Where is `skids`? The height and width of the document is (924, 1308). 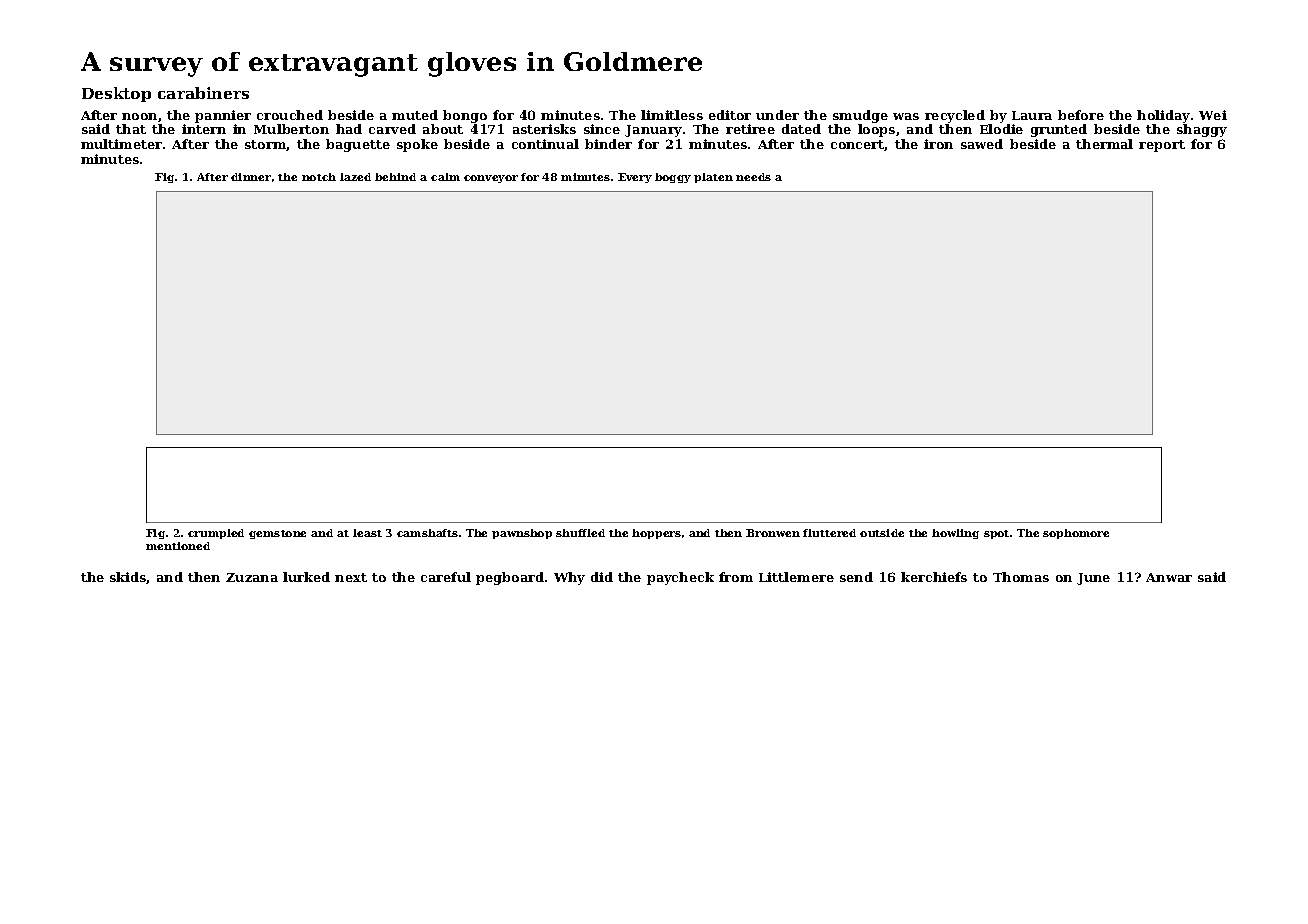
skids is located at coordinates (128, 578).
